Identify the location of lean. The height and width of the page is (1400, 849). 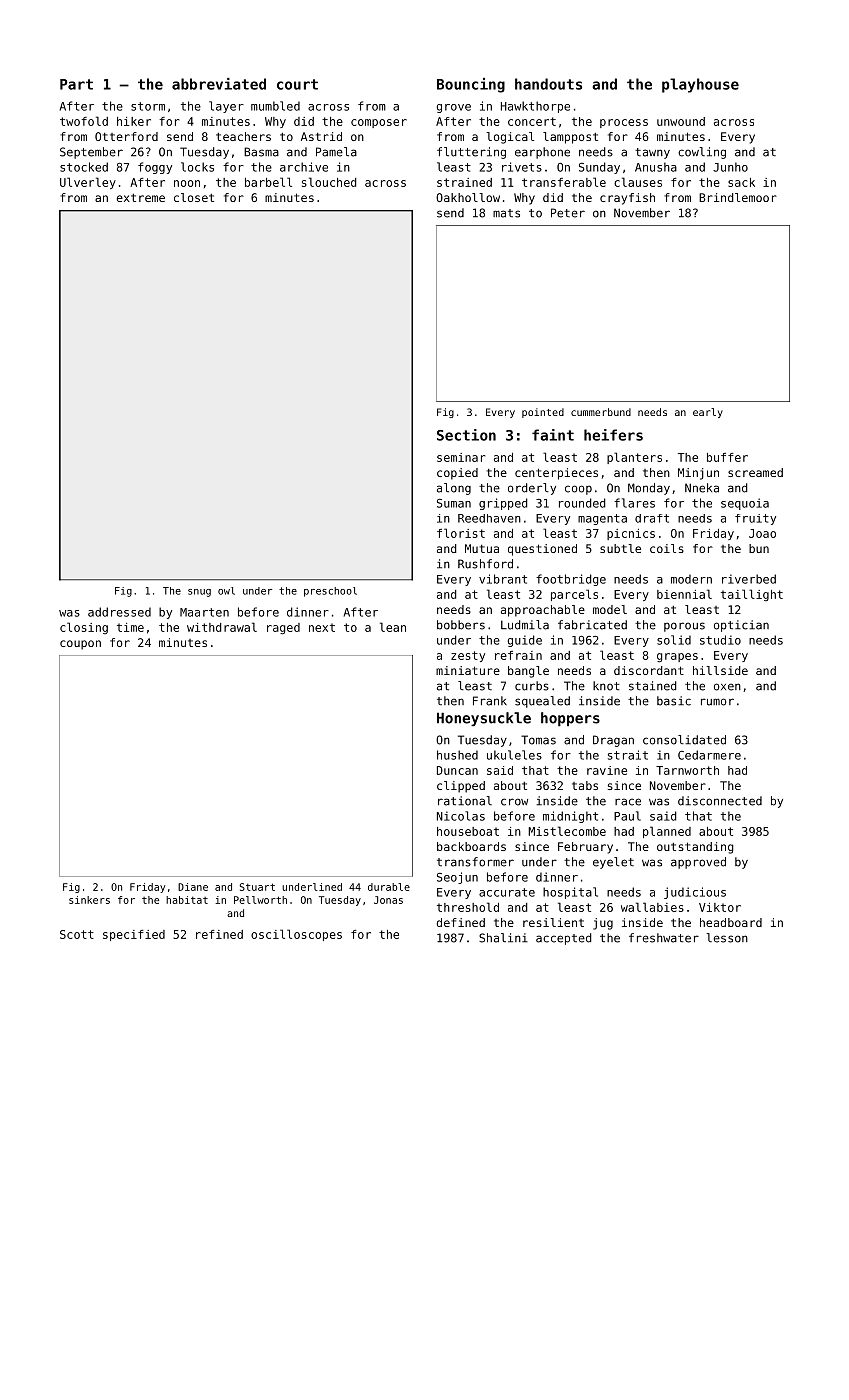
(393, 627).
